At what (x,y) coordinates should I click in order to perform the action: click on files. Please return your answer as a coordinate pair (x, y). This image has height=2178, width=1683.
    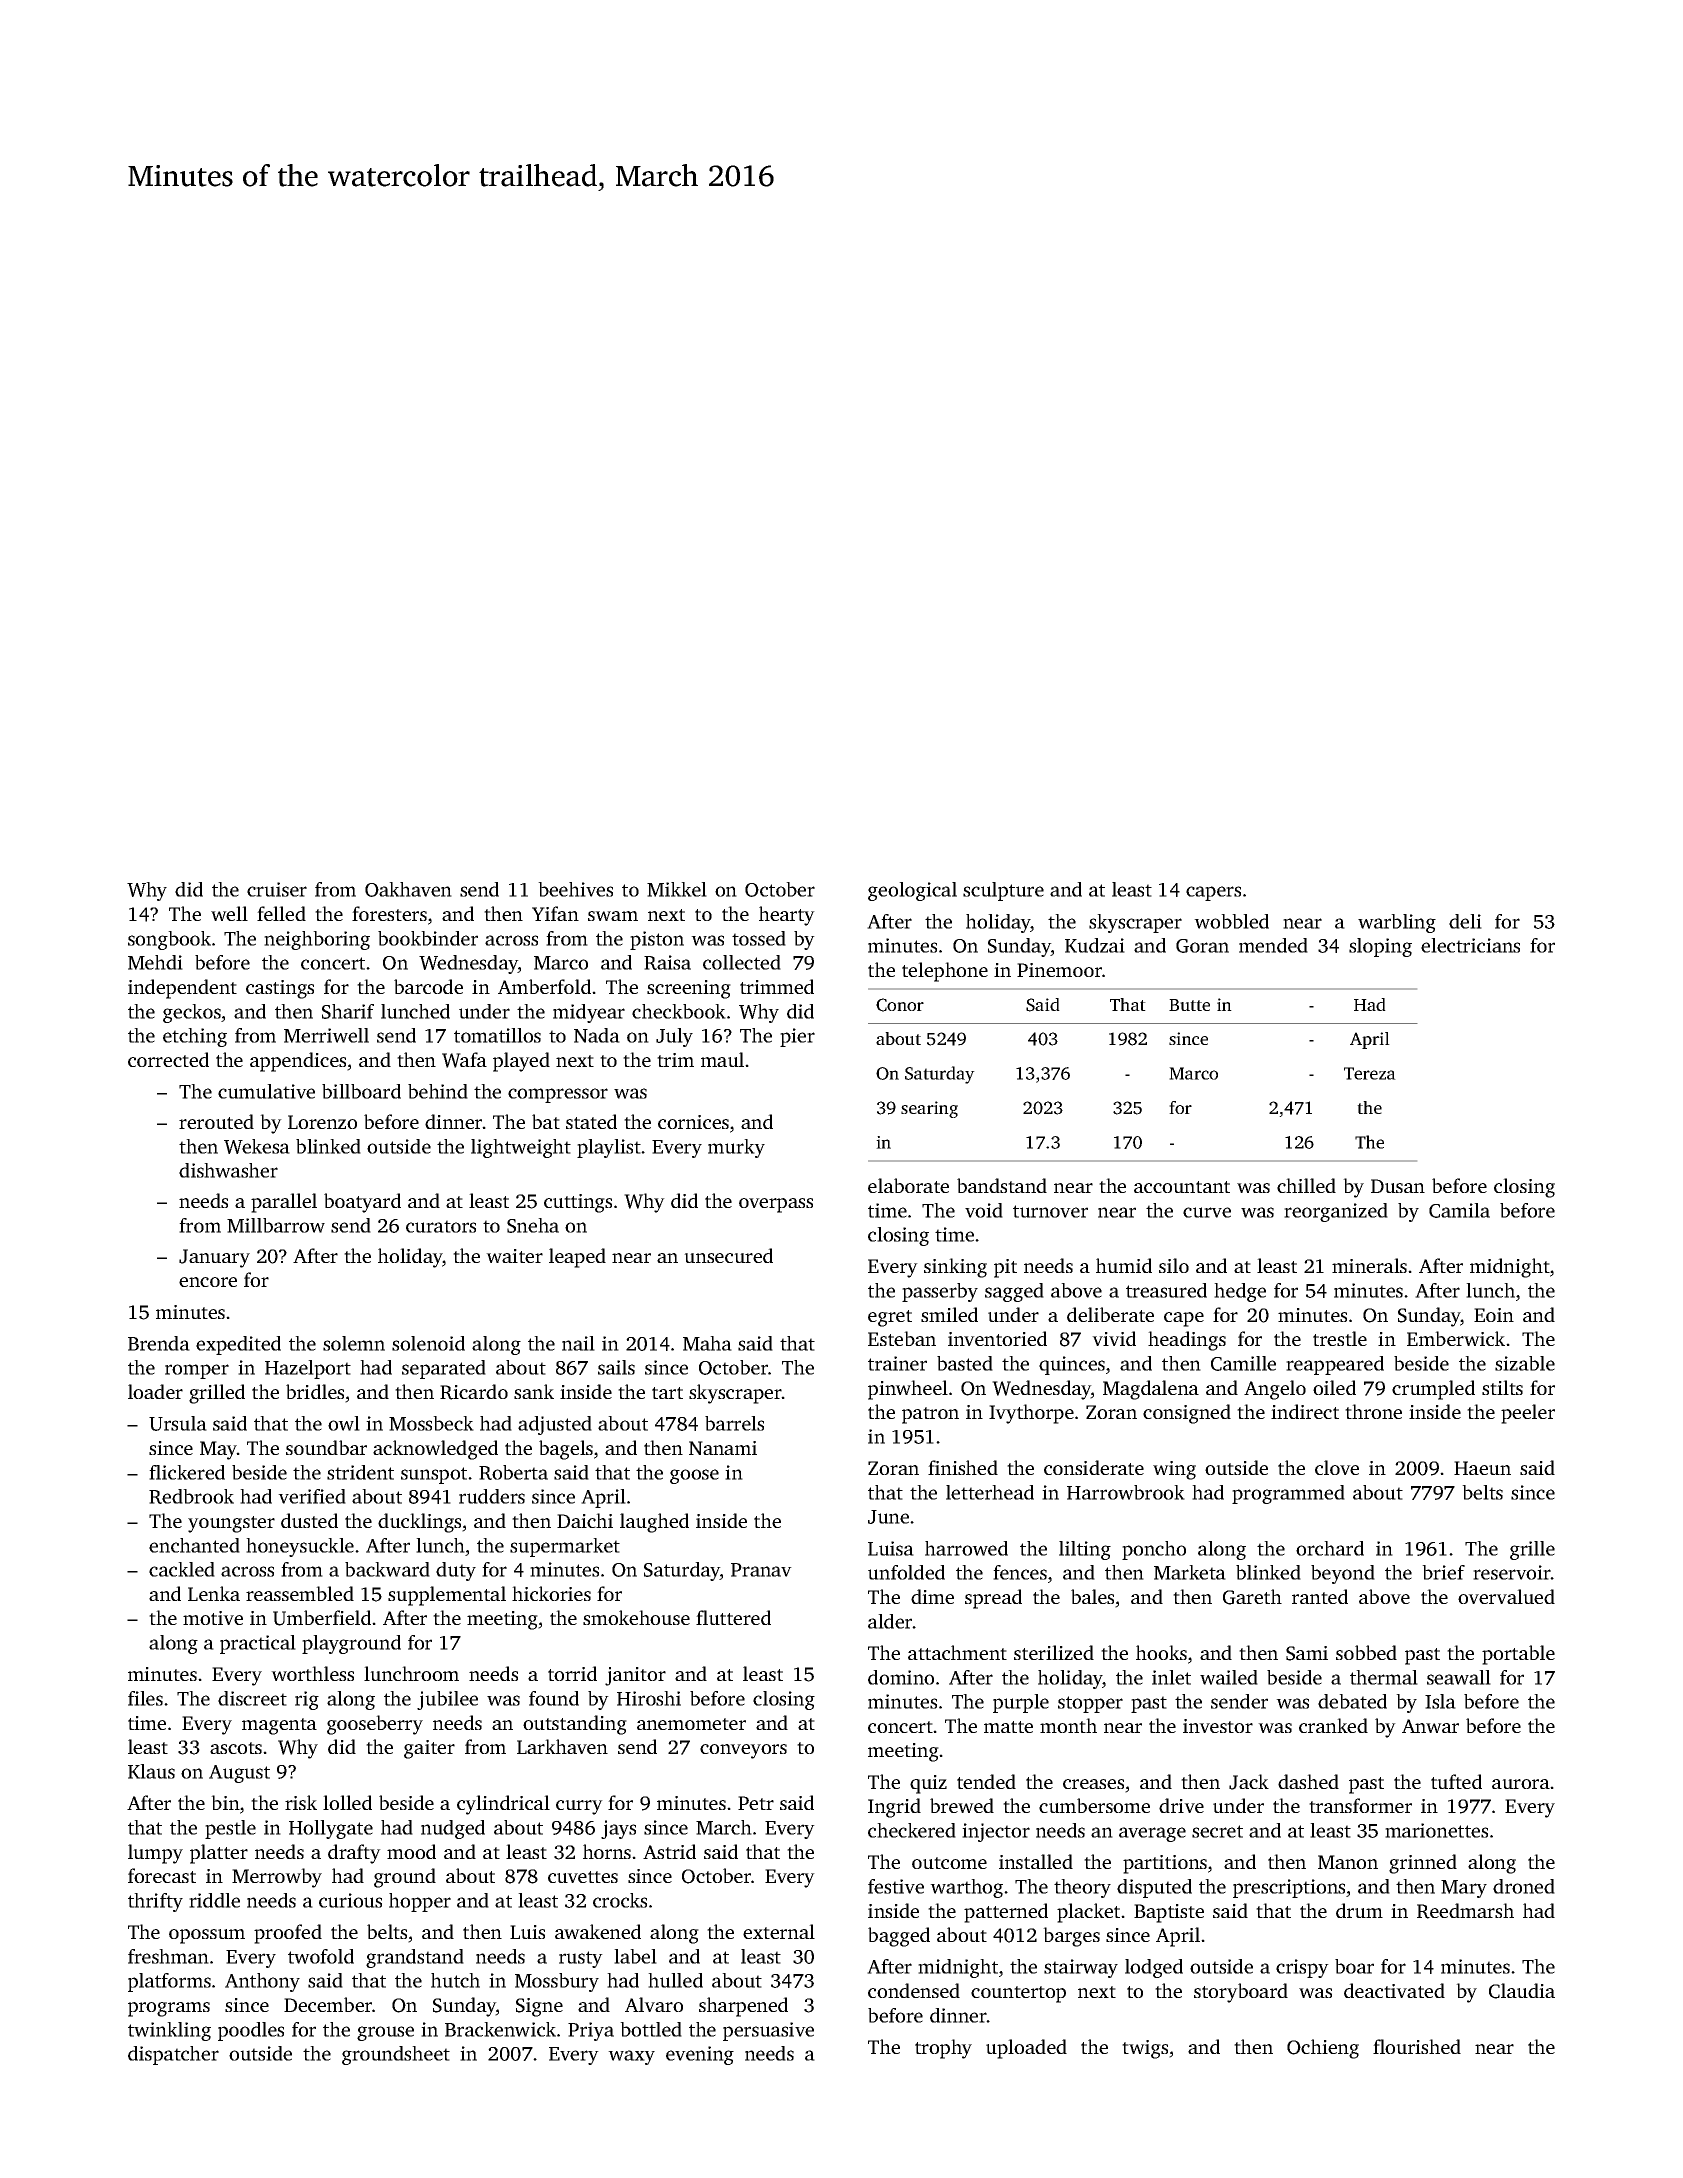
    Looking at the image, I should click on (145, 1698).
